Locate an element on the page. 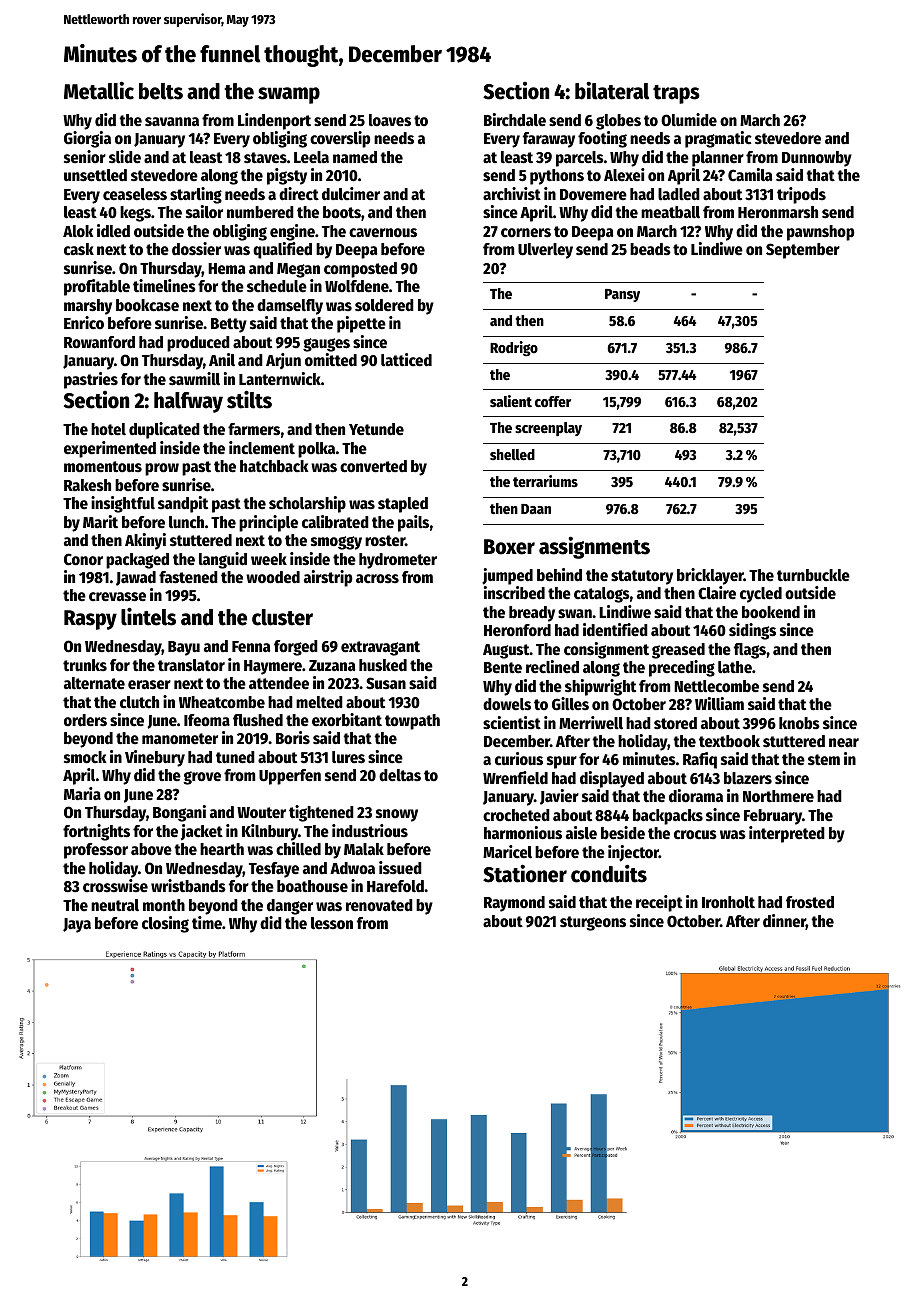 The height and width of the page is (1308, 924). Bente is located at coordinates (503, 668).
